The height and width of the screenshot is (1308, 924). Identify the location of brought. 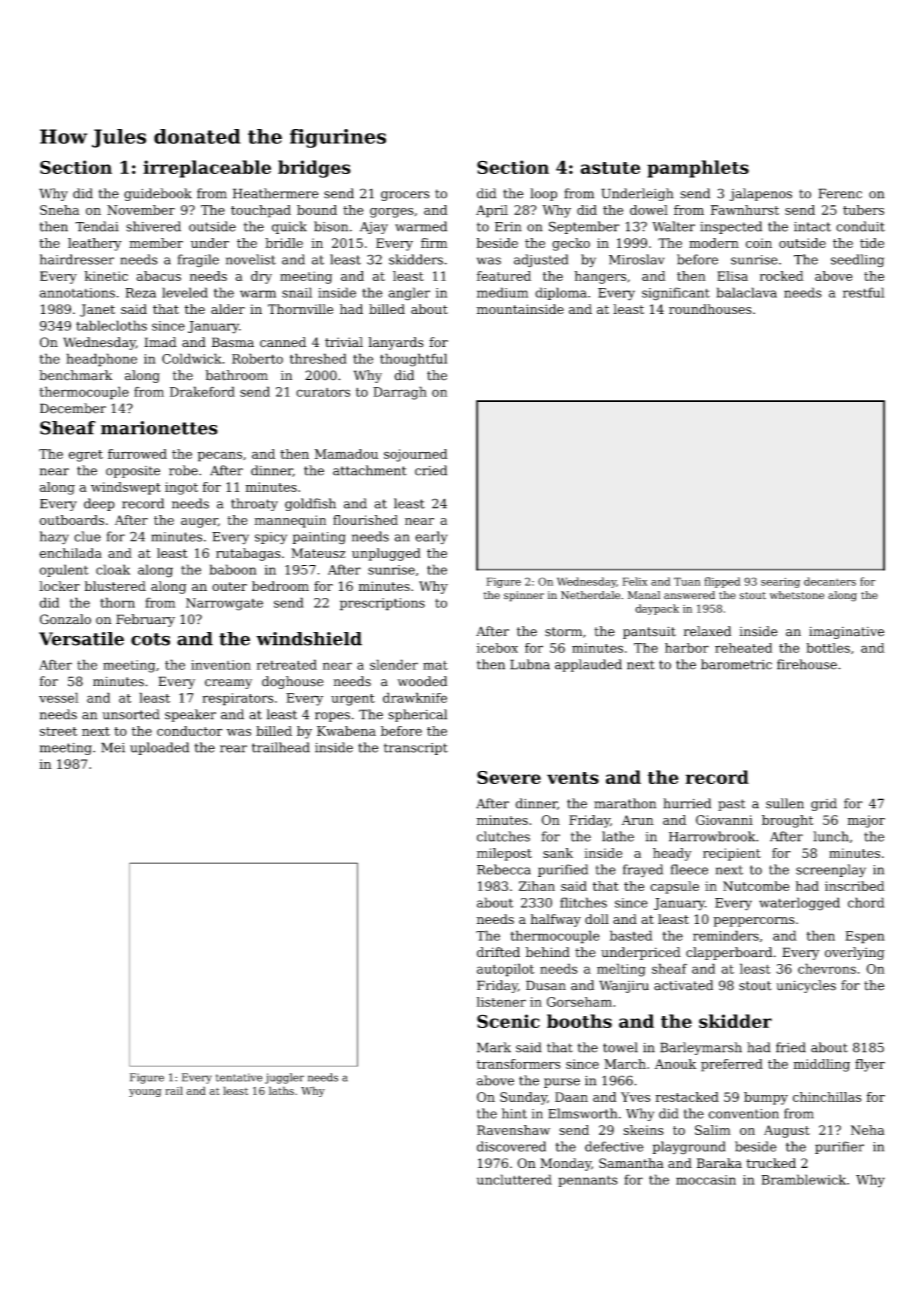
(787, 821).
